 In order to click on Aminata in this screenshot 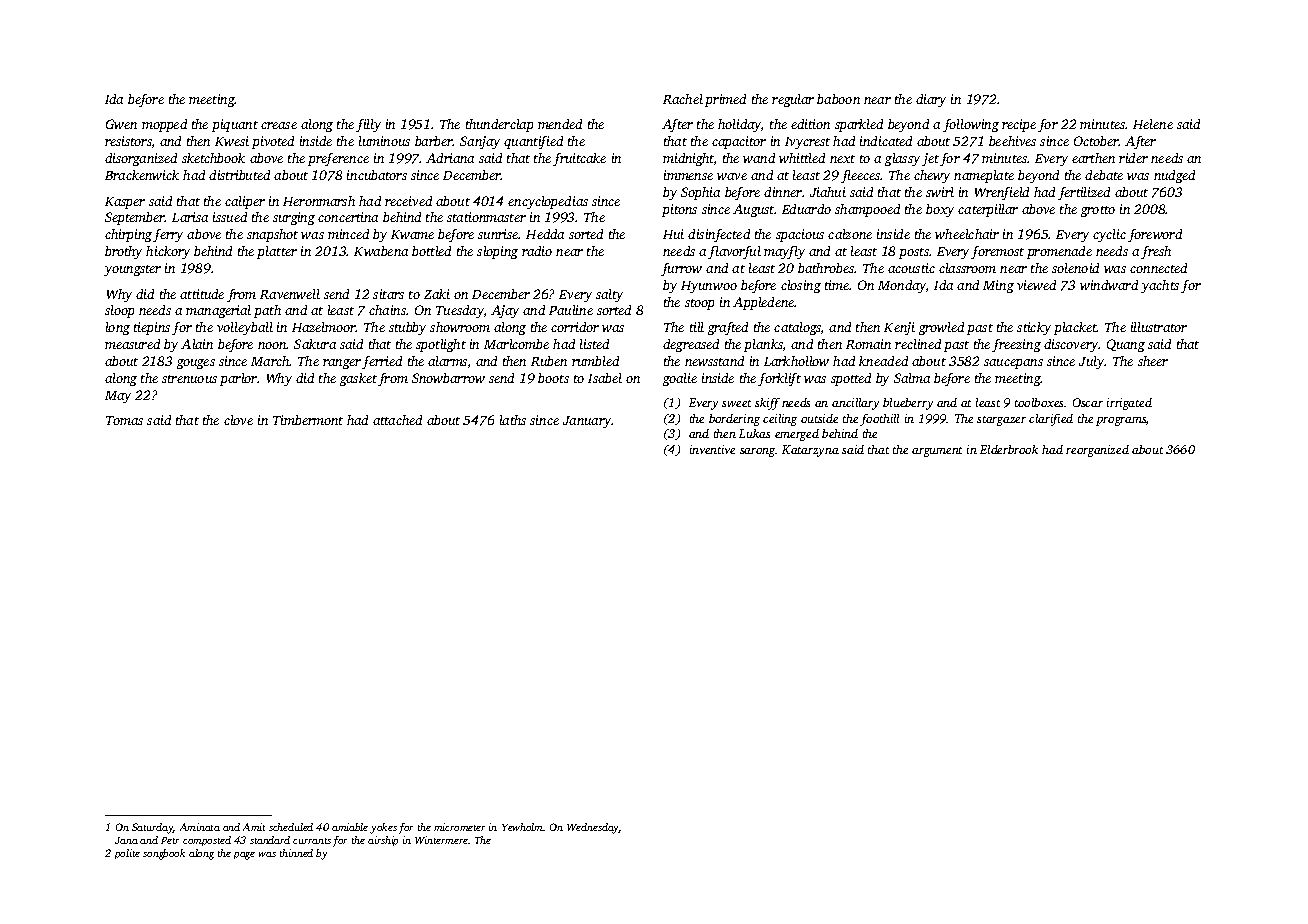, I will do `click(200, 827)`.
